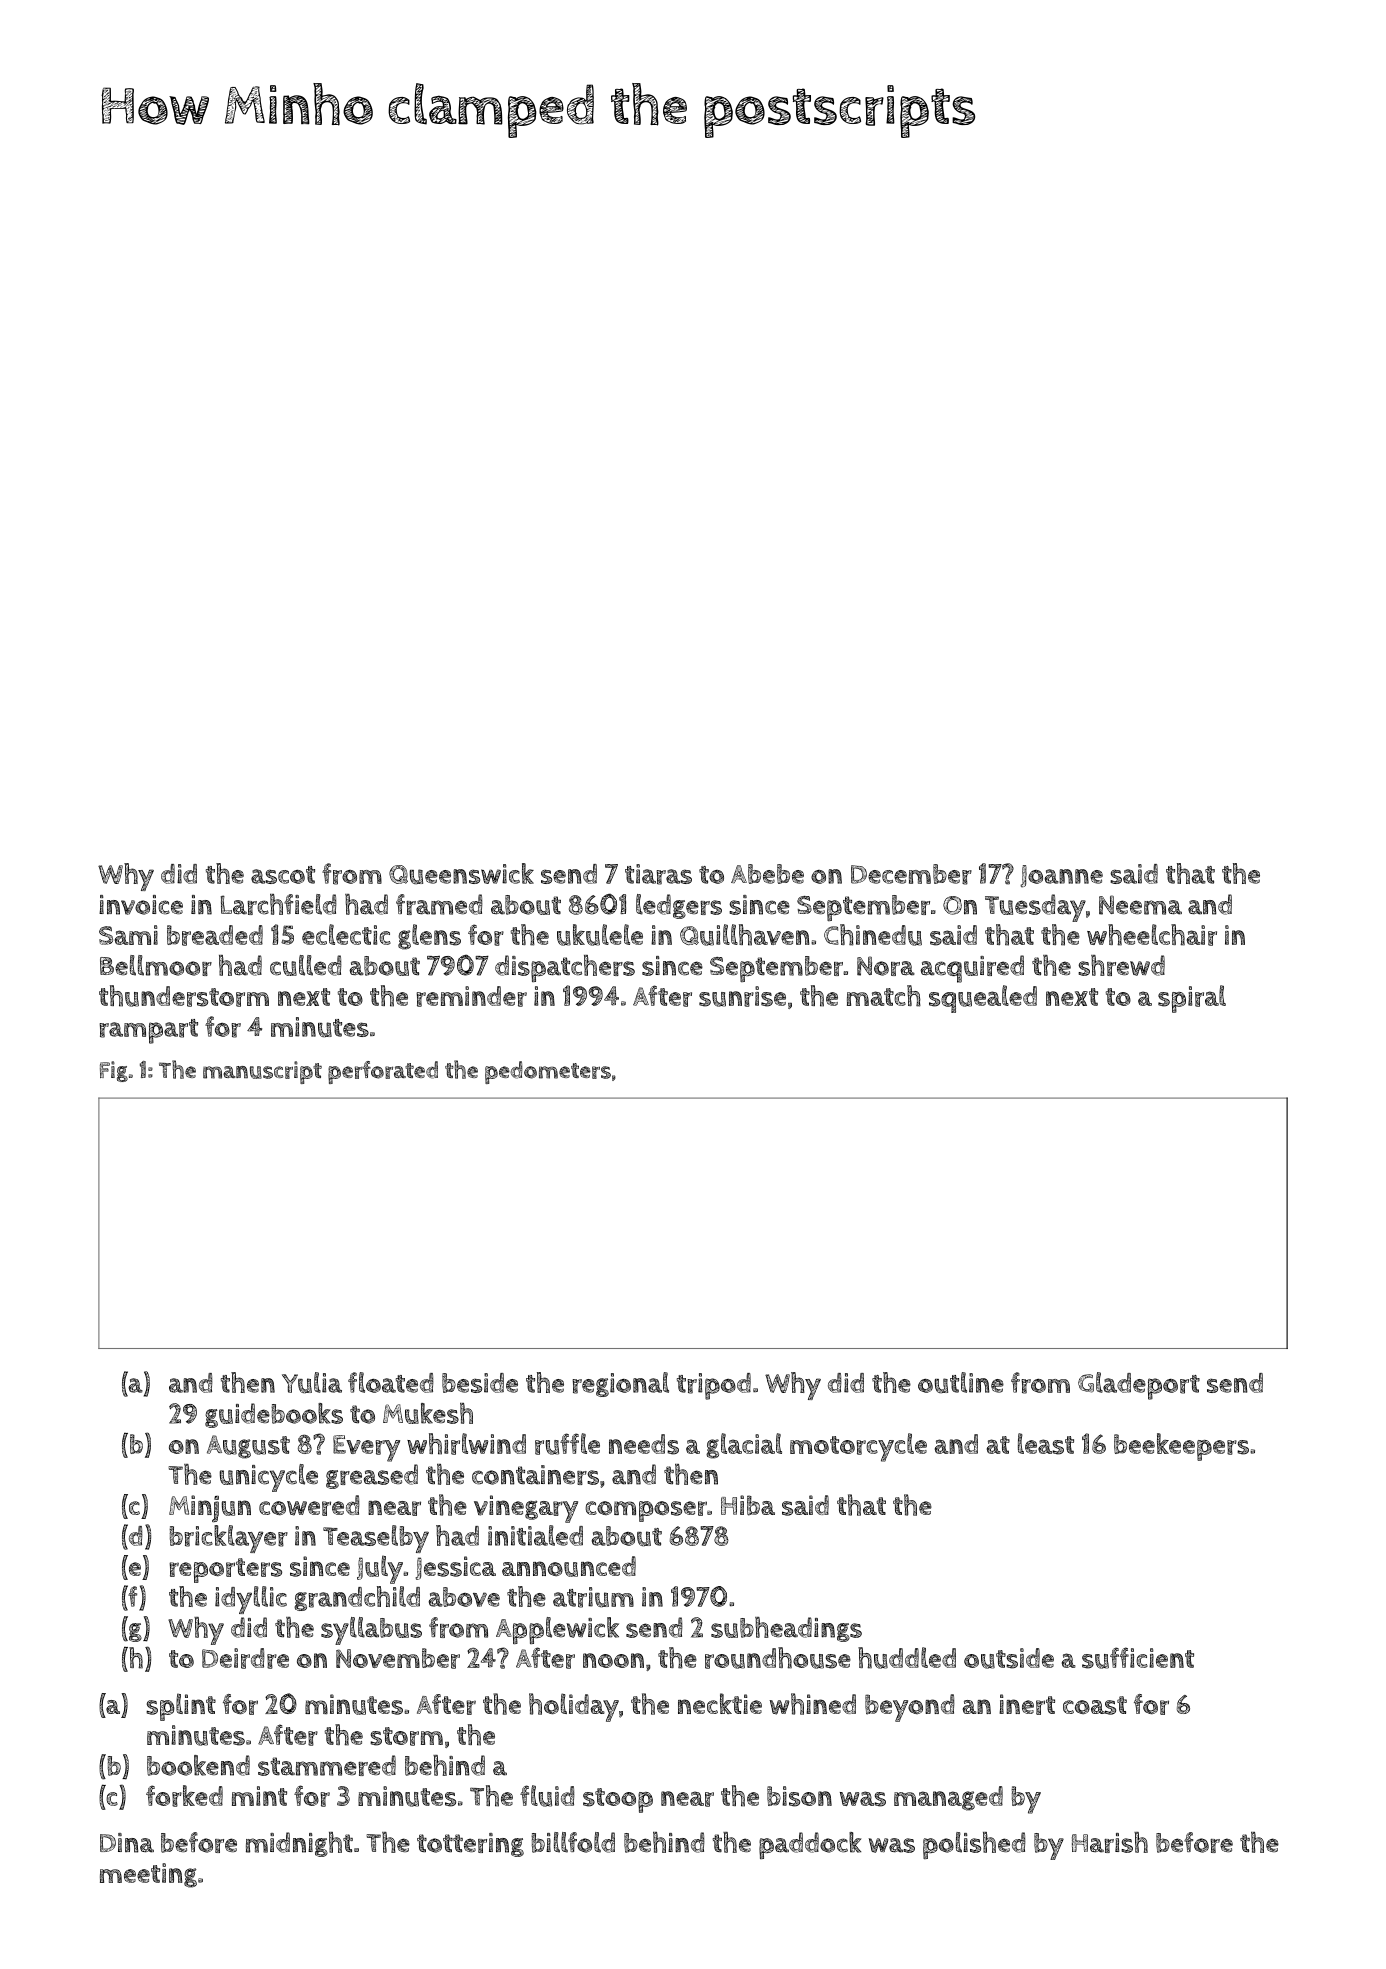  I want to click on whined, so click(812, 1704).
